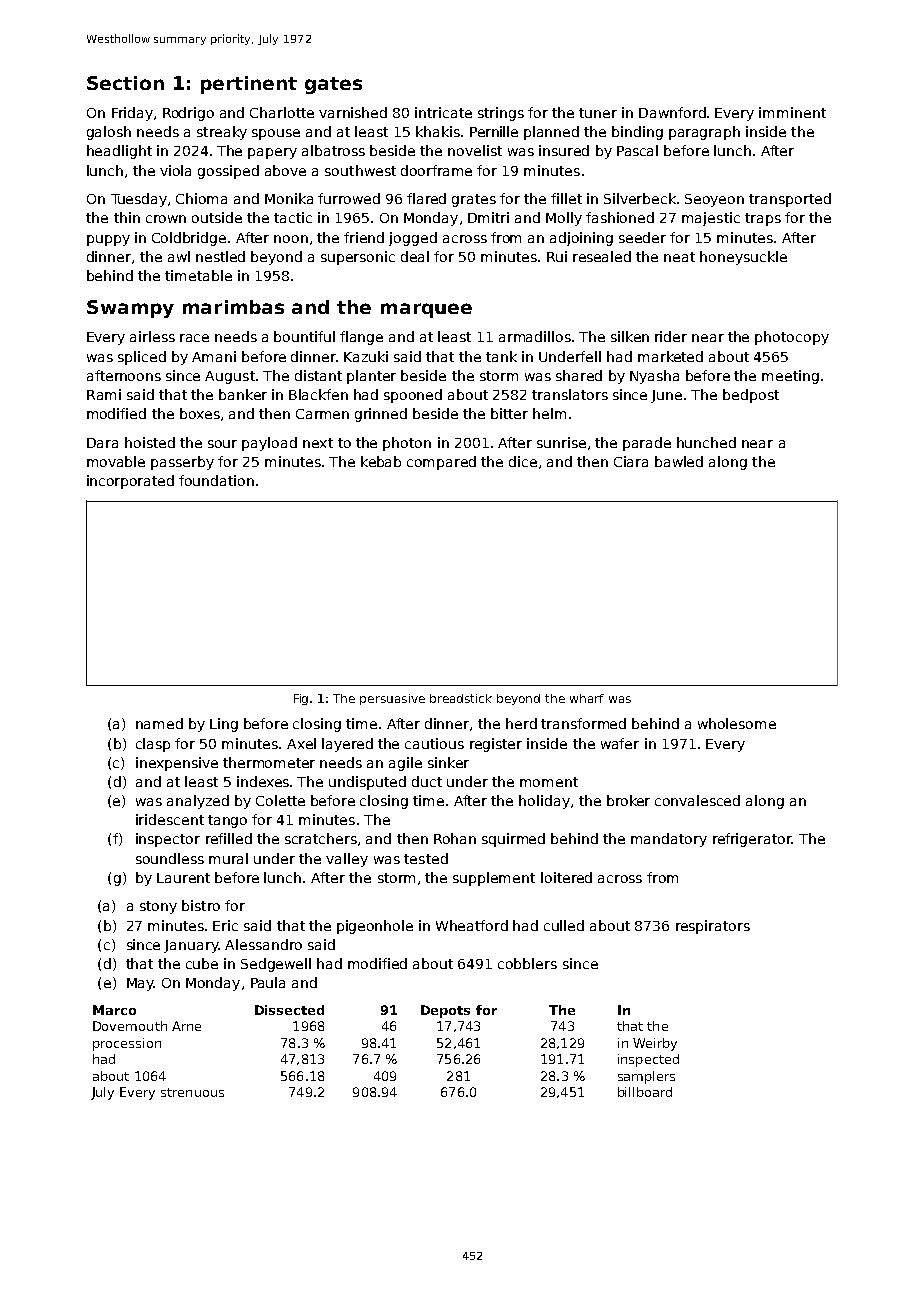 This screenshot has width=924, height=1308. I want to click on sunrise, so click(561, 442).
